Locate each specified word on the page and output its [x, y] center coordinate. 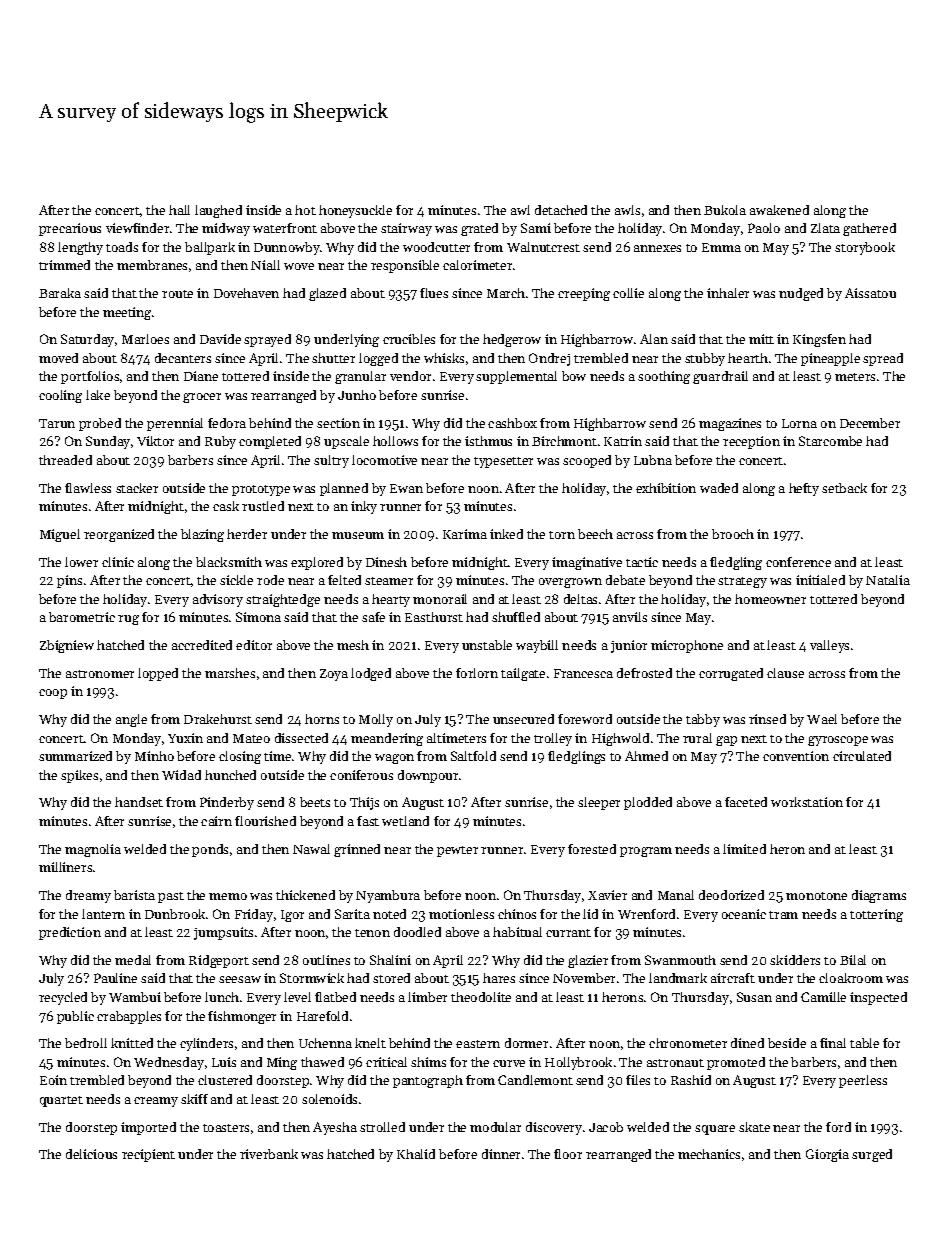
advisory [218, 600]
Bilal [853, 960]
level [297, 997]
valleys [829, 646]
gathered [869, 229]
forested [592, 849]
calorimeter [477, 265]
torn [562, 535]
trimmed [64, 265]
